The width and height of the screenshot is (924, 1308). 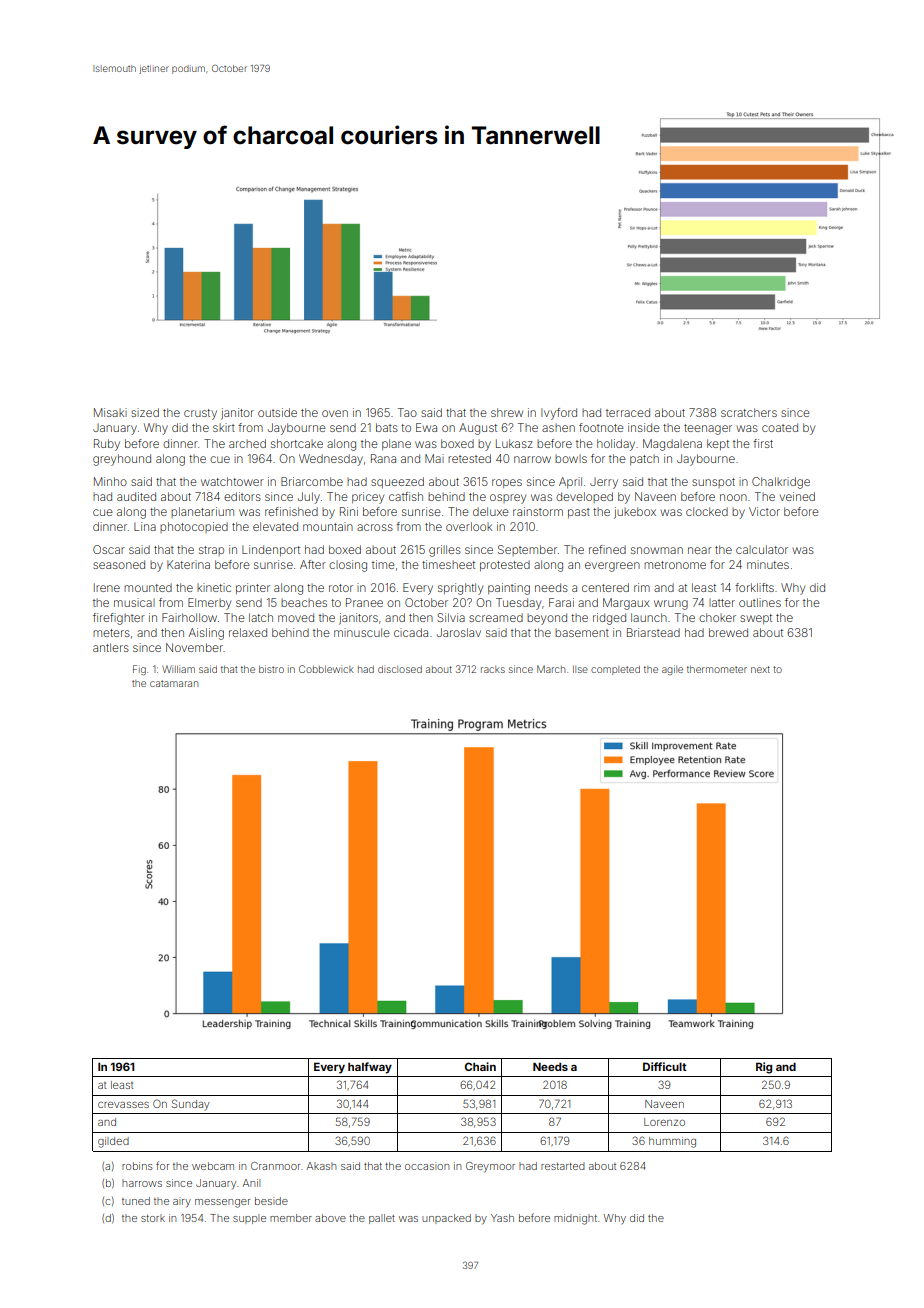 What do you see at coordinates (370, 1068) in the screenshot?
I see `halfway` at bounding box center [370, 1068].
